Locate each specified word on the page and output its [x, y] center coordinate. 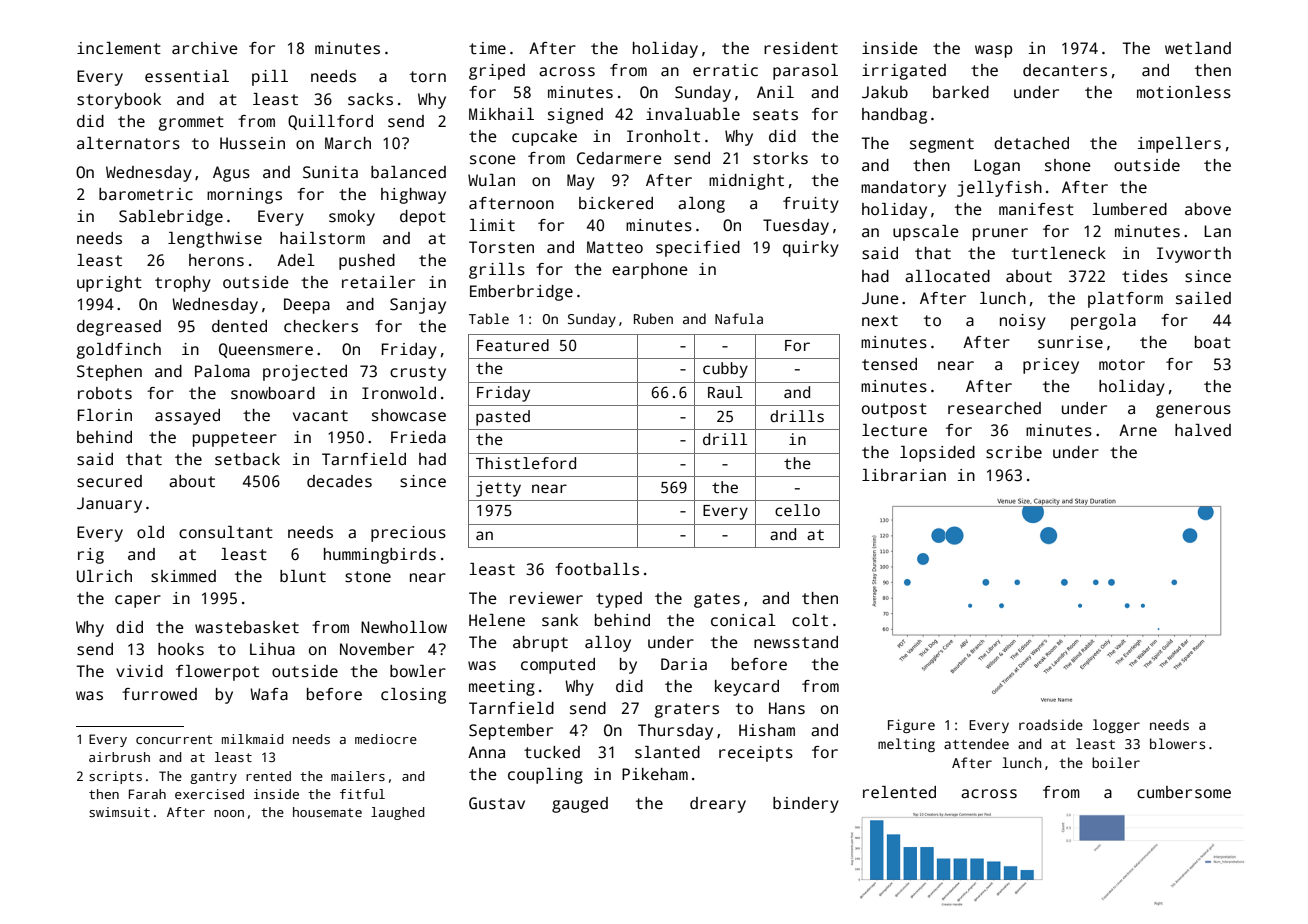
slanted [667, 752]
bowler [418, 671]
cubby [725, 370]
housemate [327, 812]
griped [497, 72]
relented [899, 792]
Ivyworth [1194, 255]
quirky [811, 249]
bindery [806, 805]
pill [270, 78]
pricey [1051, 366]
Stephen [109, 373]
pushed [367, 262]
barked [961, 92]
